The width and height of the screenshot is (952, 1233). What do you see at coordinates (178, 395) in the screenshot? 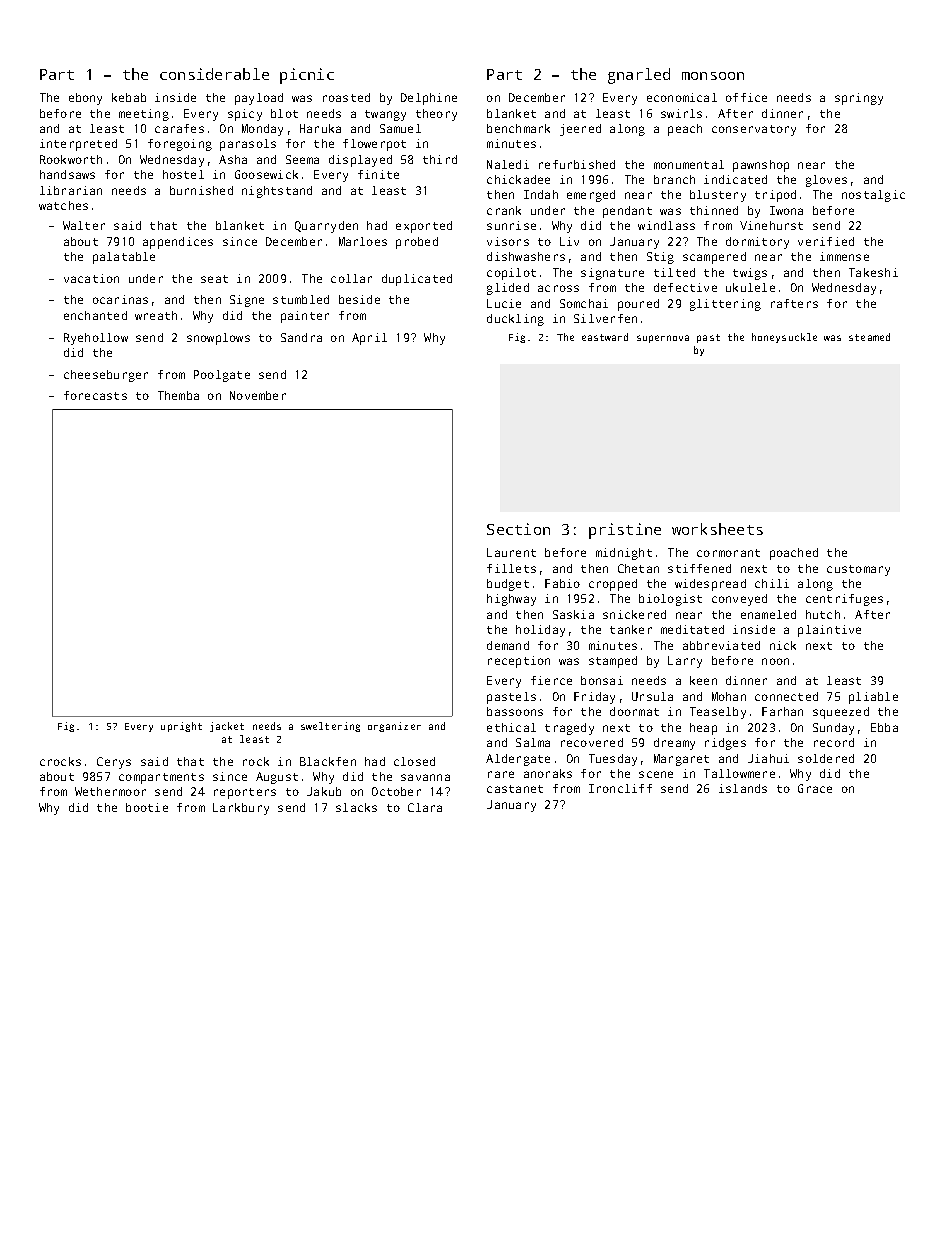
I see `Themba` at bounding box center [178, 395].
